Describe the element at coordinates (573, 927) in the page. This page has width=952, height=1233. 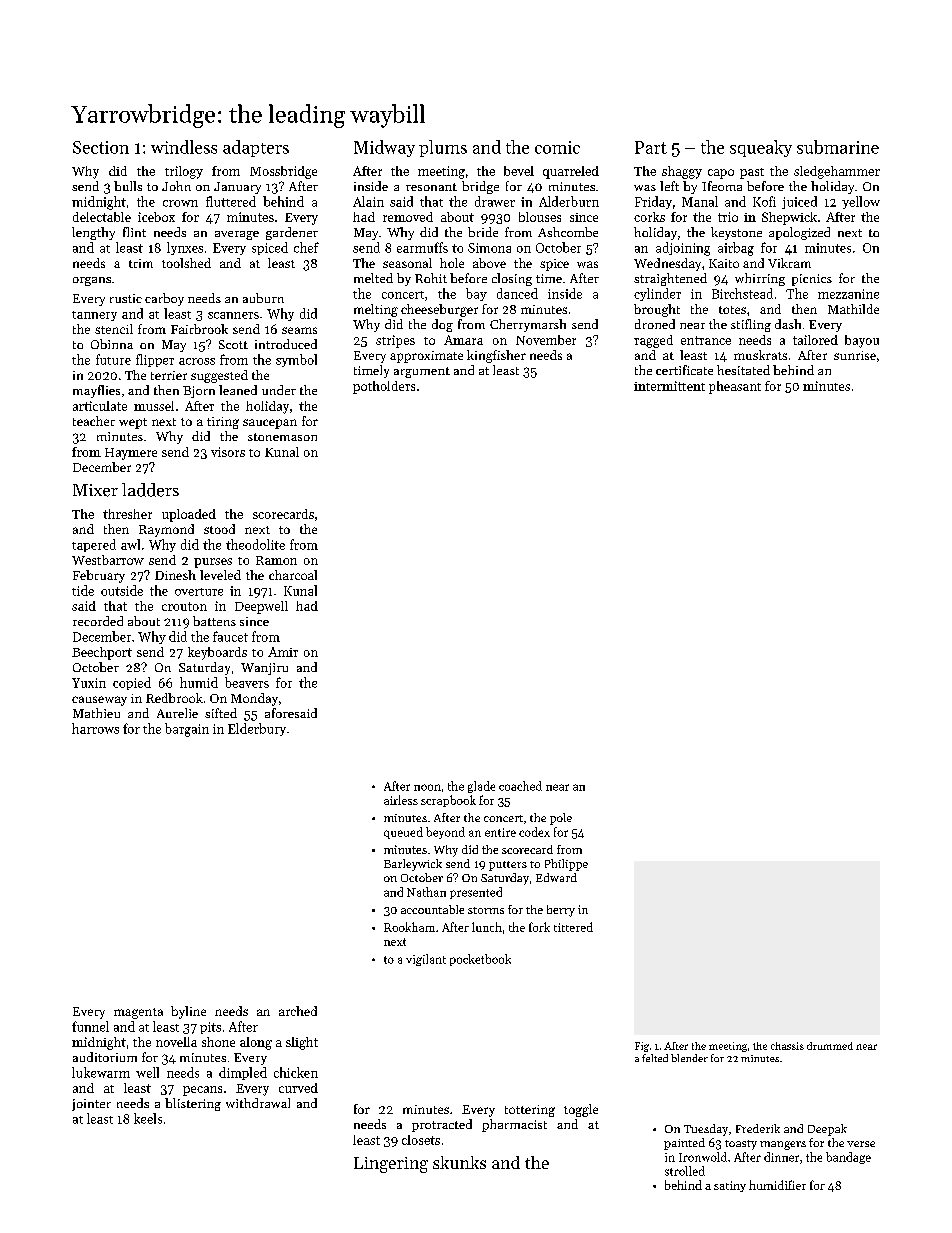
I see `tittered` at that location.
